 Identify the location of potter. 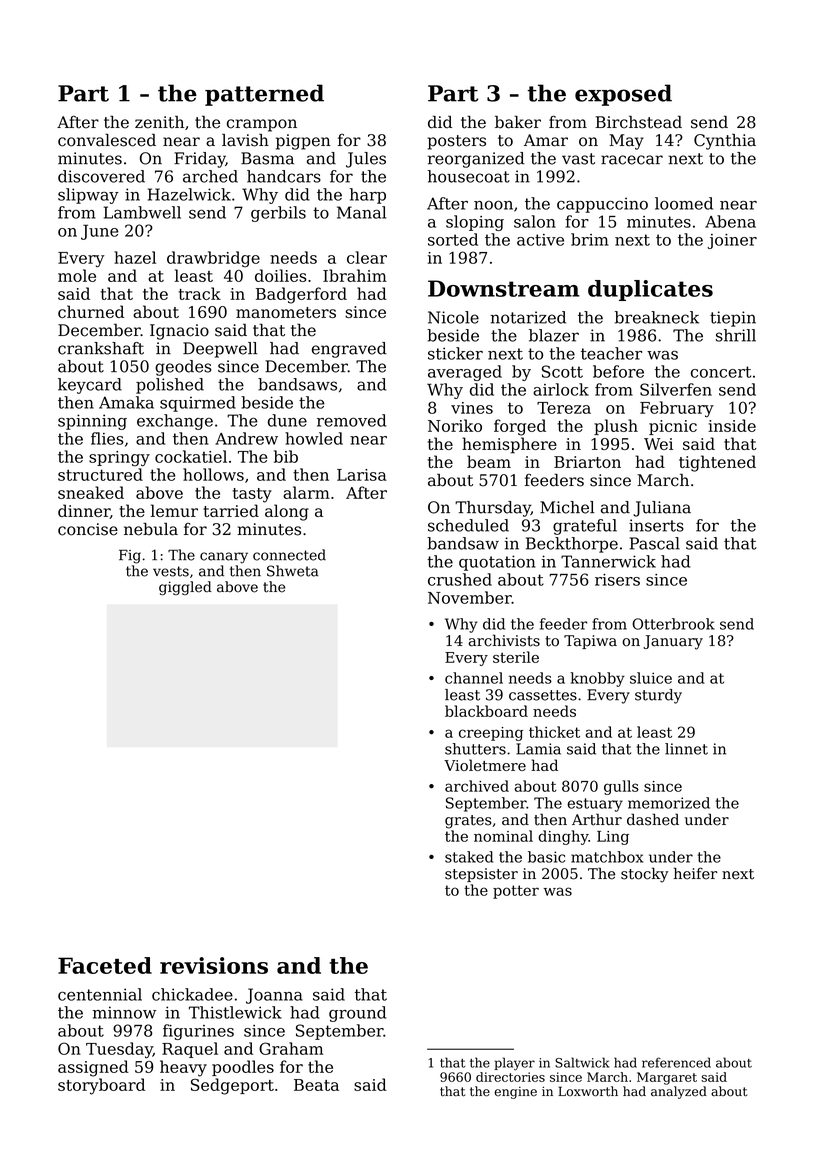
(516, 892).
